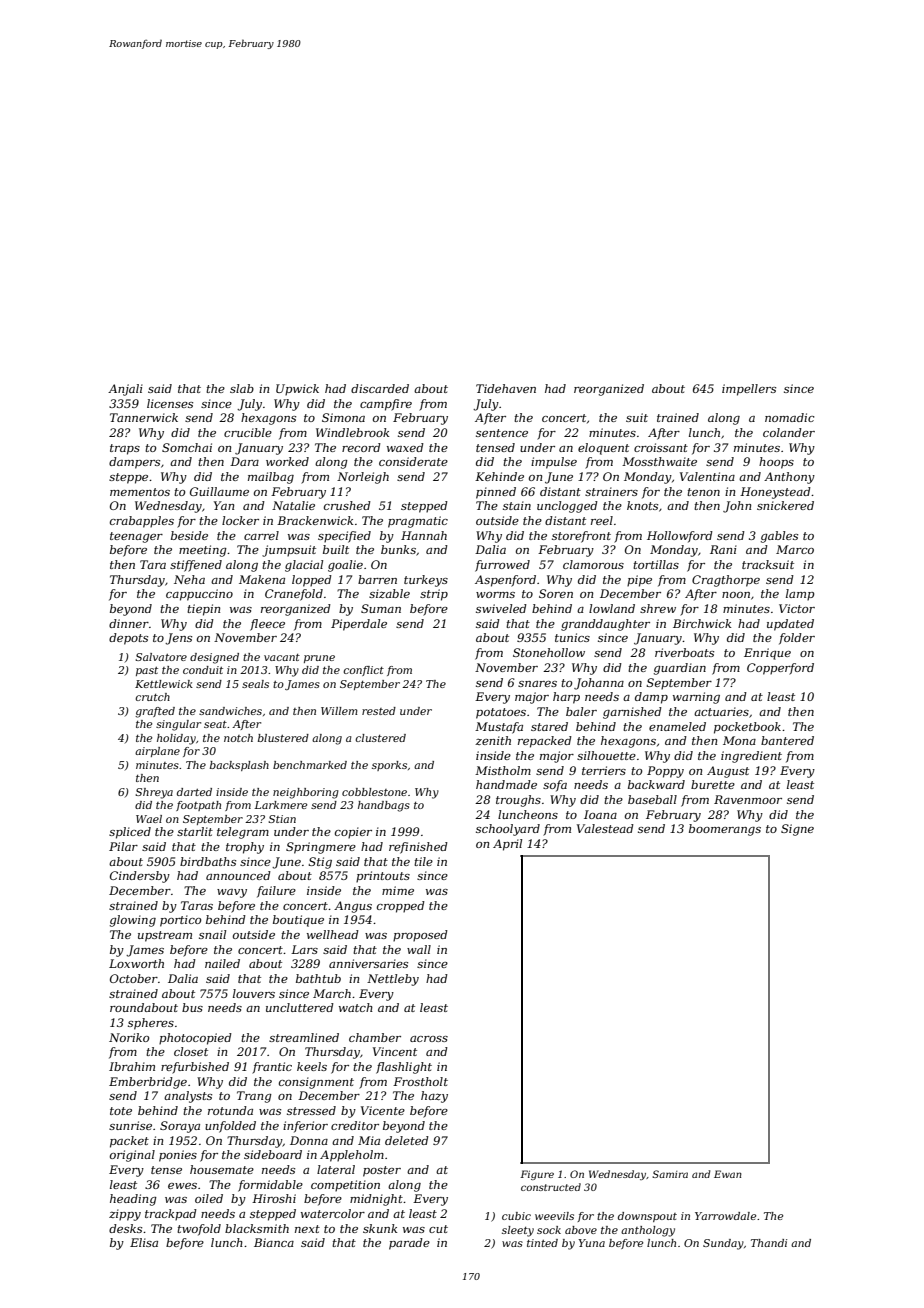  I want to click on impellers, so click(749, 390).
